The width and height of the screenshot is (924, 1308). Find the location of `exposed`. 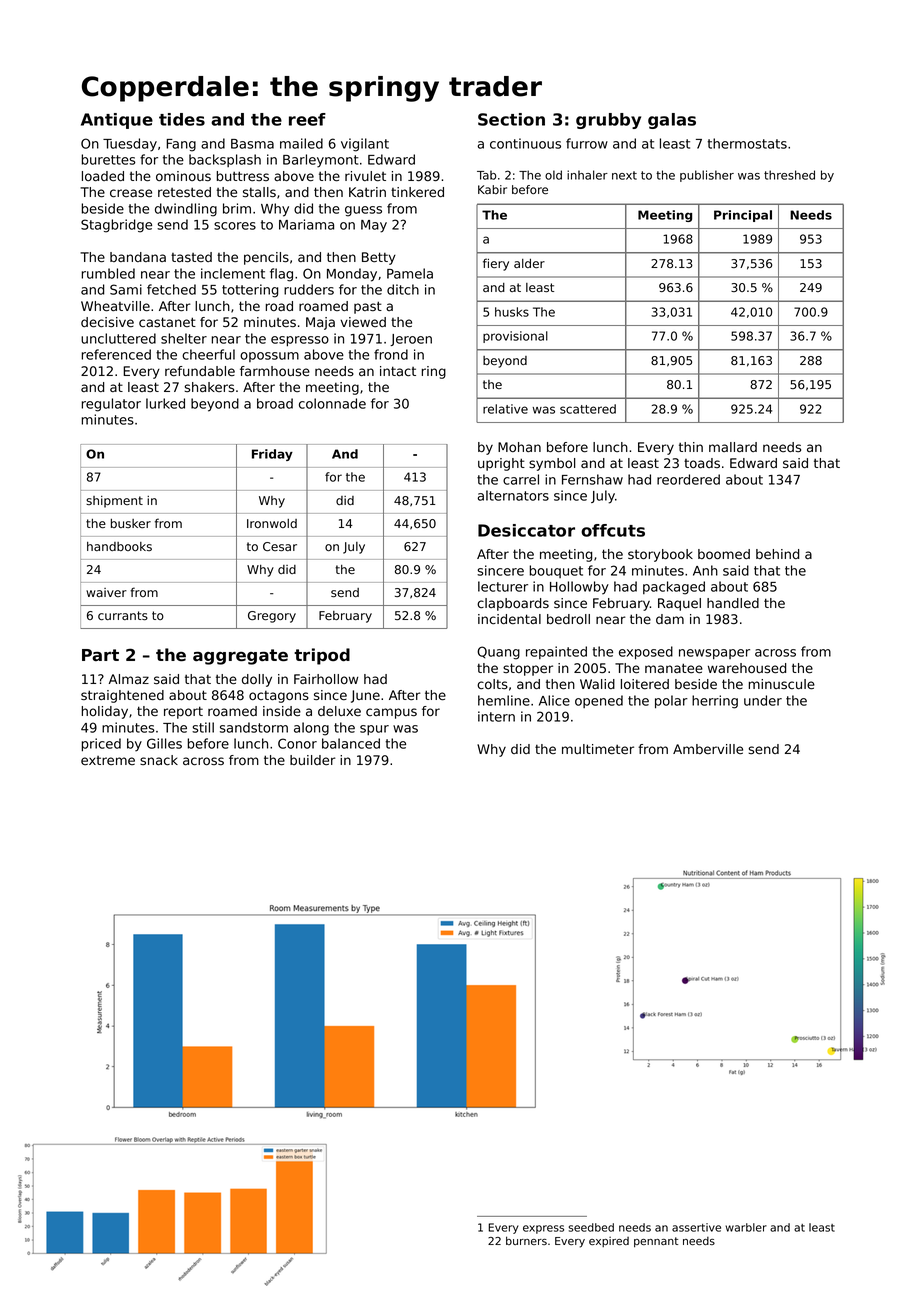

exposed is located at coordinates (646, 653).
